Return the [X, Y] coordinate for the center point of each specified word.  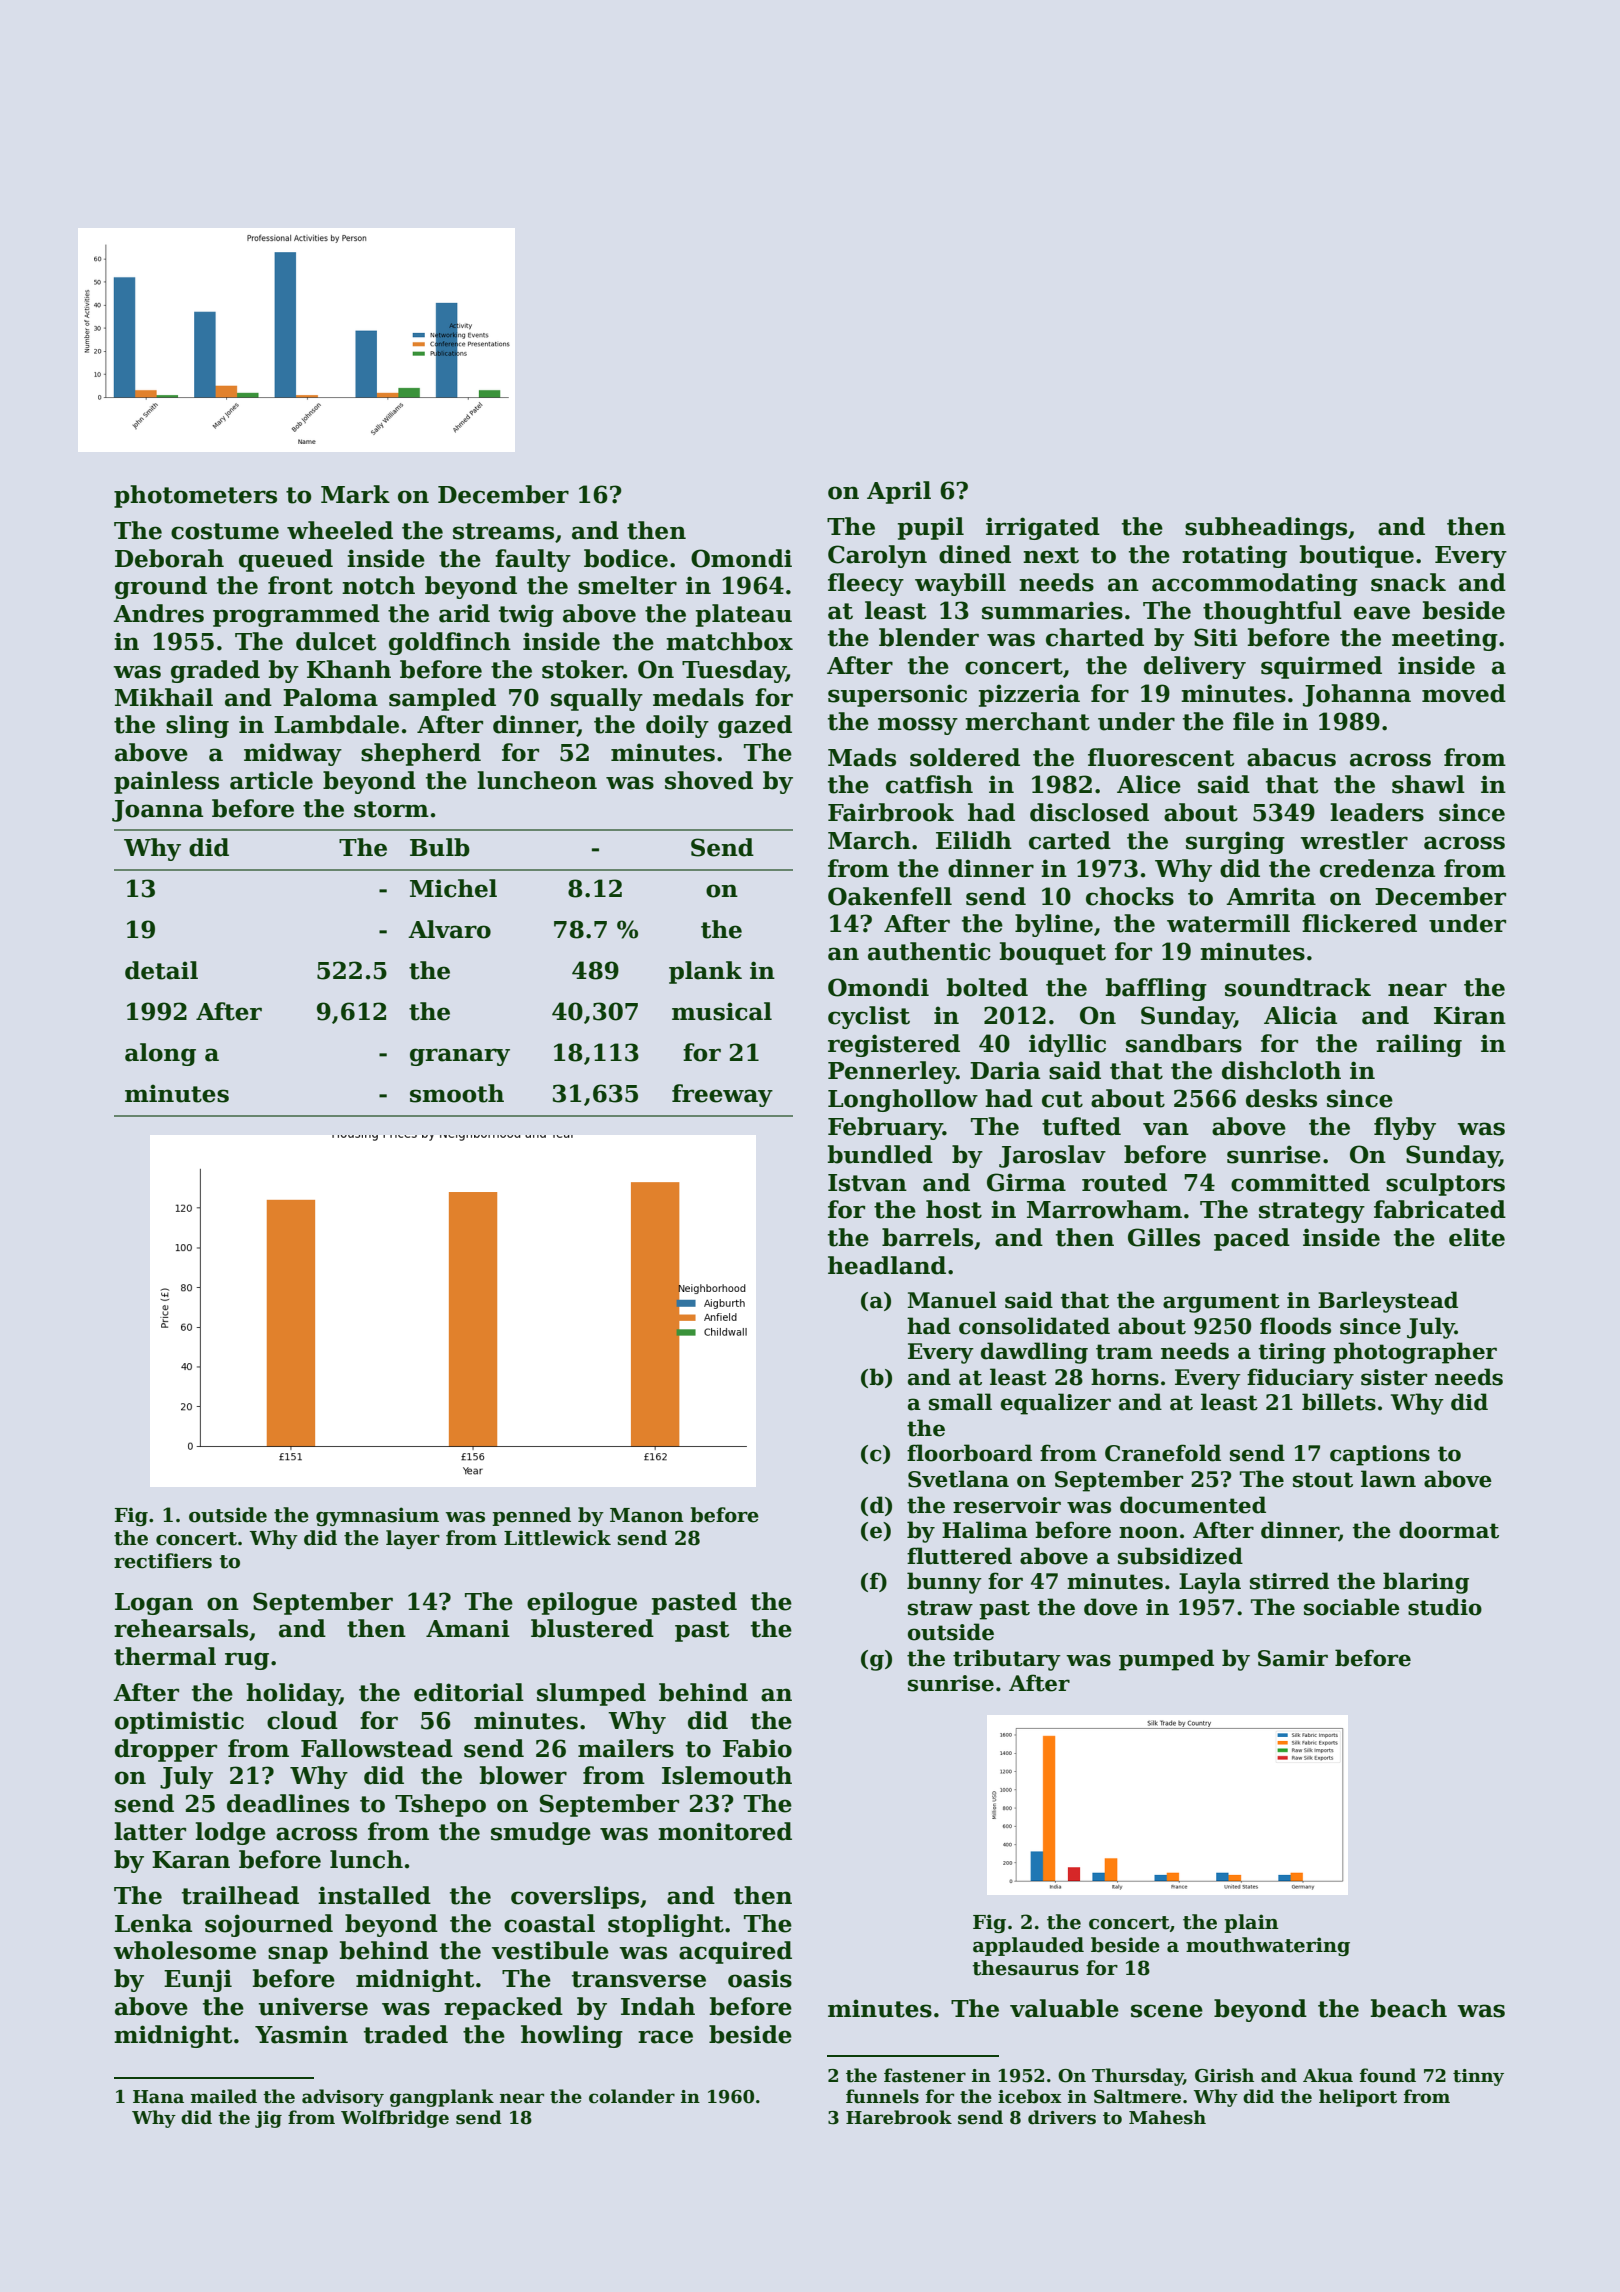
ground [161, 587]
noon [1148, 1532]
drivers [1062, 2117]
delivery [1195, 667]
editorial [469, 1692]
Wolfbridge [395, 2119]
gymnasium [377, 1516]
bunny [944, 1583]
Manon [647, 1515]
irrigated [1043, 528]
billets [1339, 1402]
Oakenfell [890, 896]
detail [161, 970]
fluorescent [1161, 757]
